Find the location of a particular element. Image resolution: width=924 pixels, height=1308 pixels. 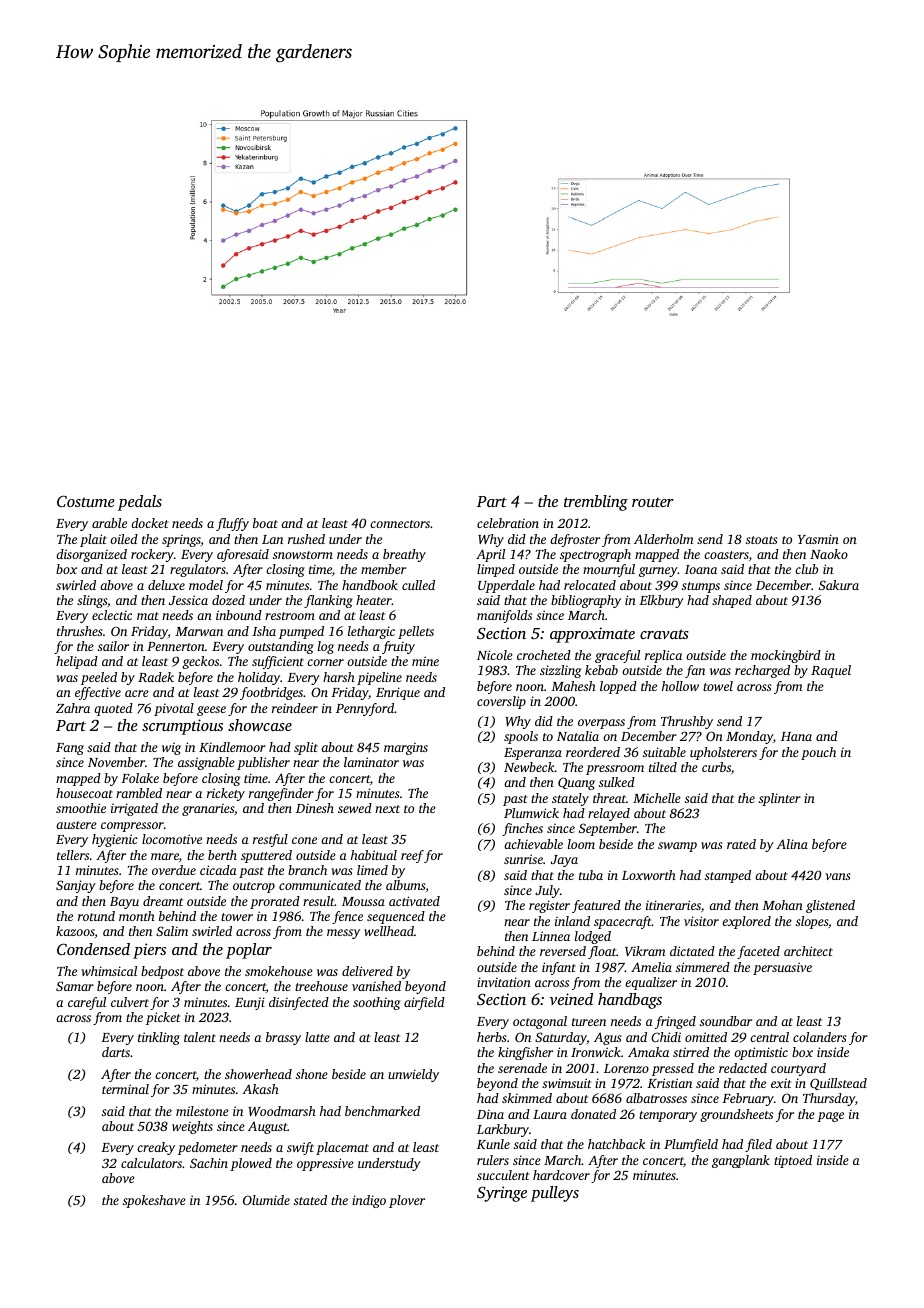

router is located at coordinates (653, 502).
